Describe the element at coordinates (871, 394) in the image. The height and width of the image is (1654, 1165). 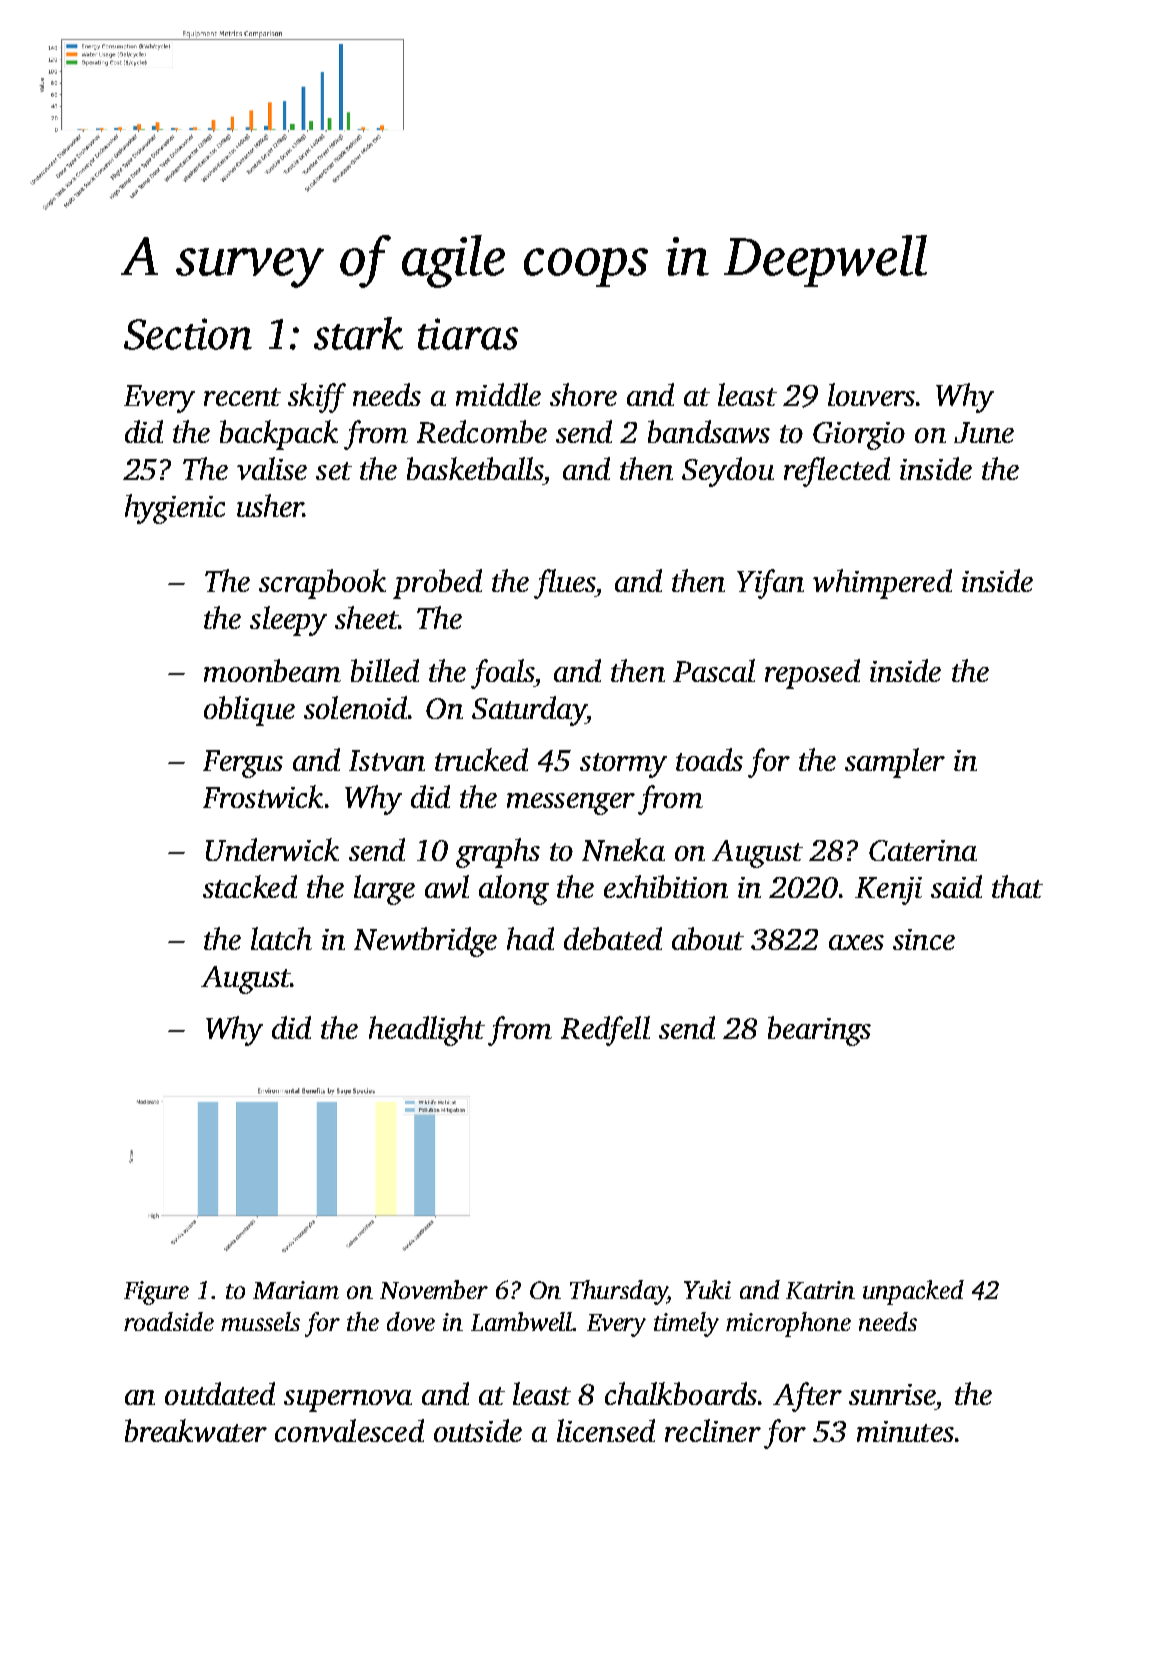
I see `louvers` at that location.
